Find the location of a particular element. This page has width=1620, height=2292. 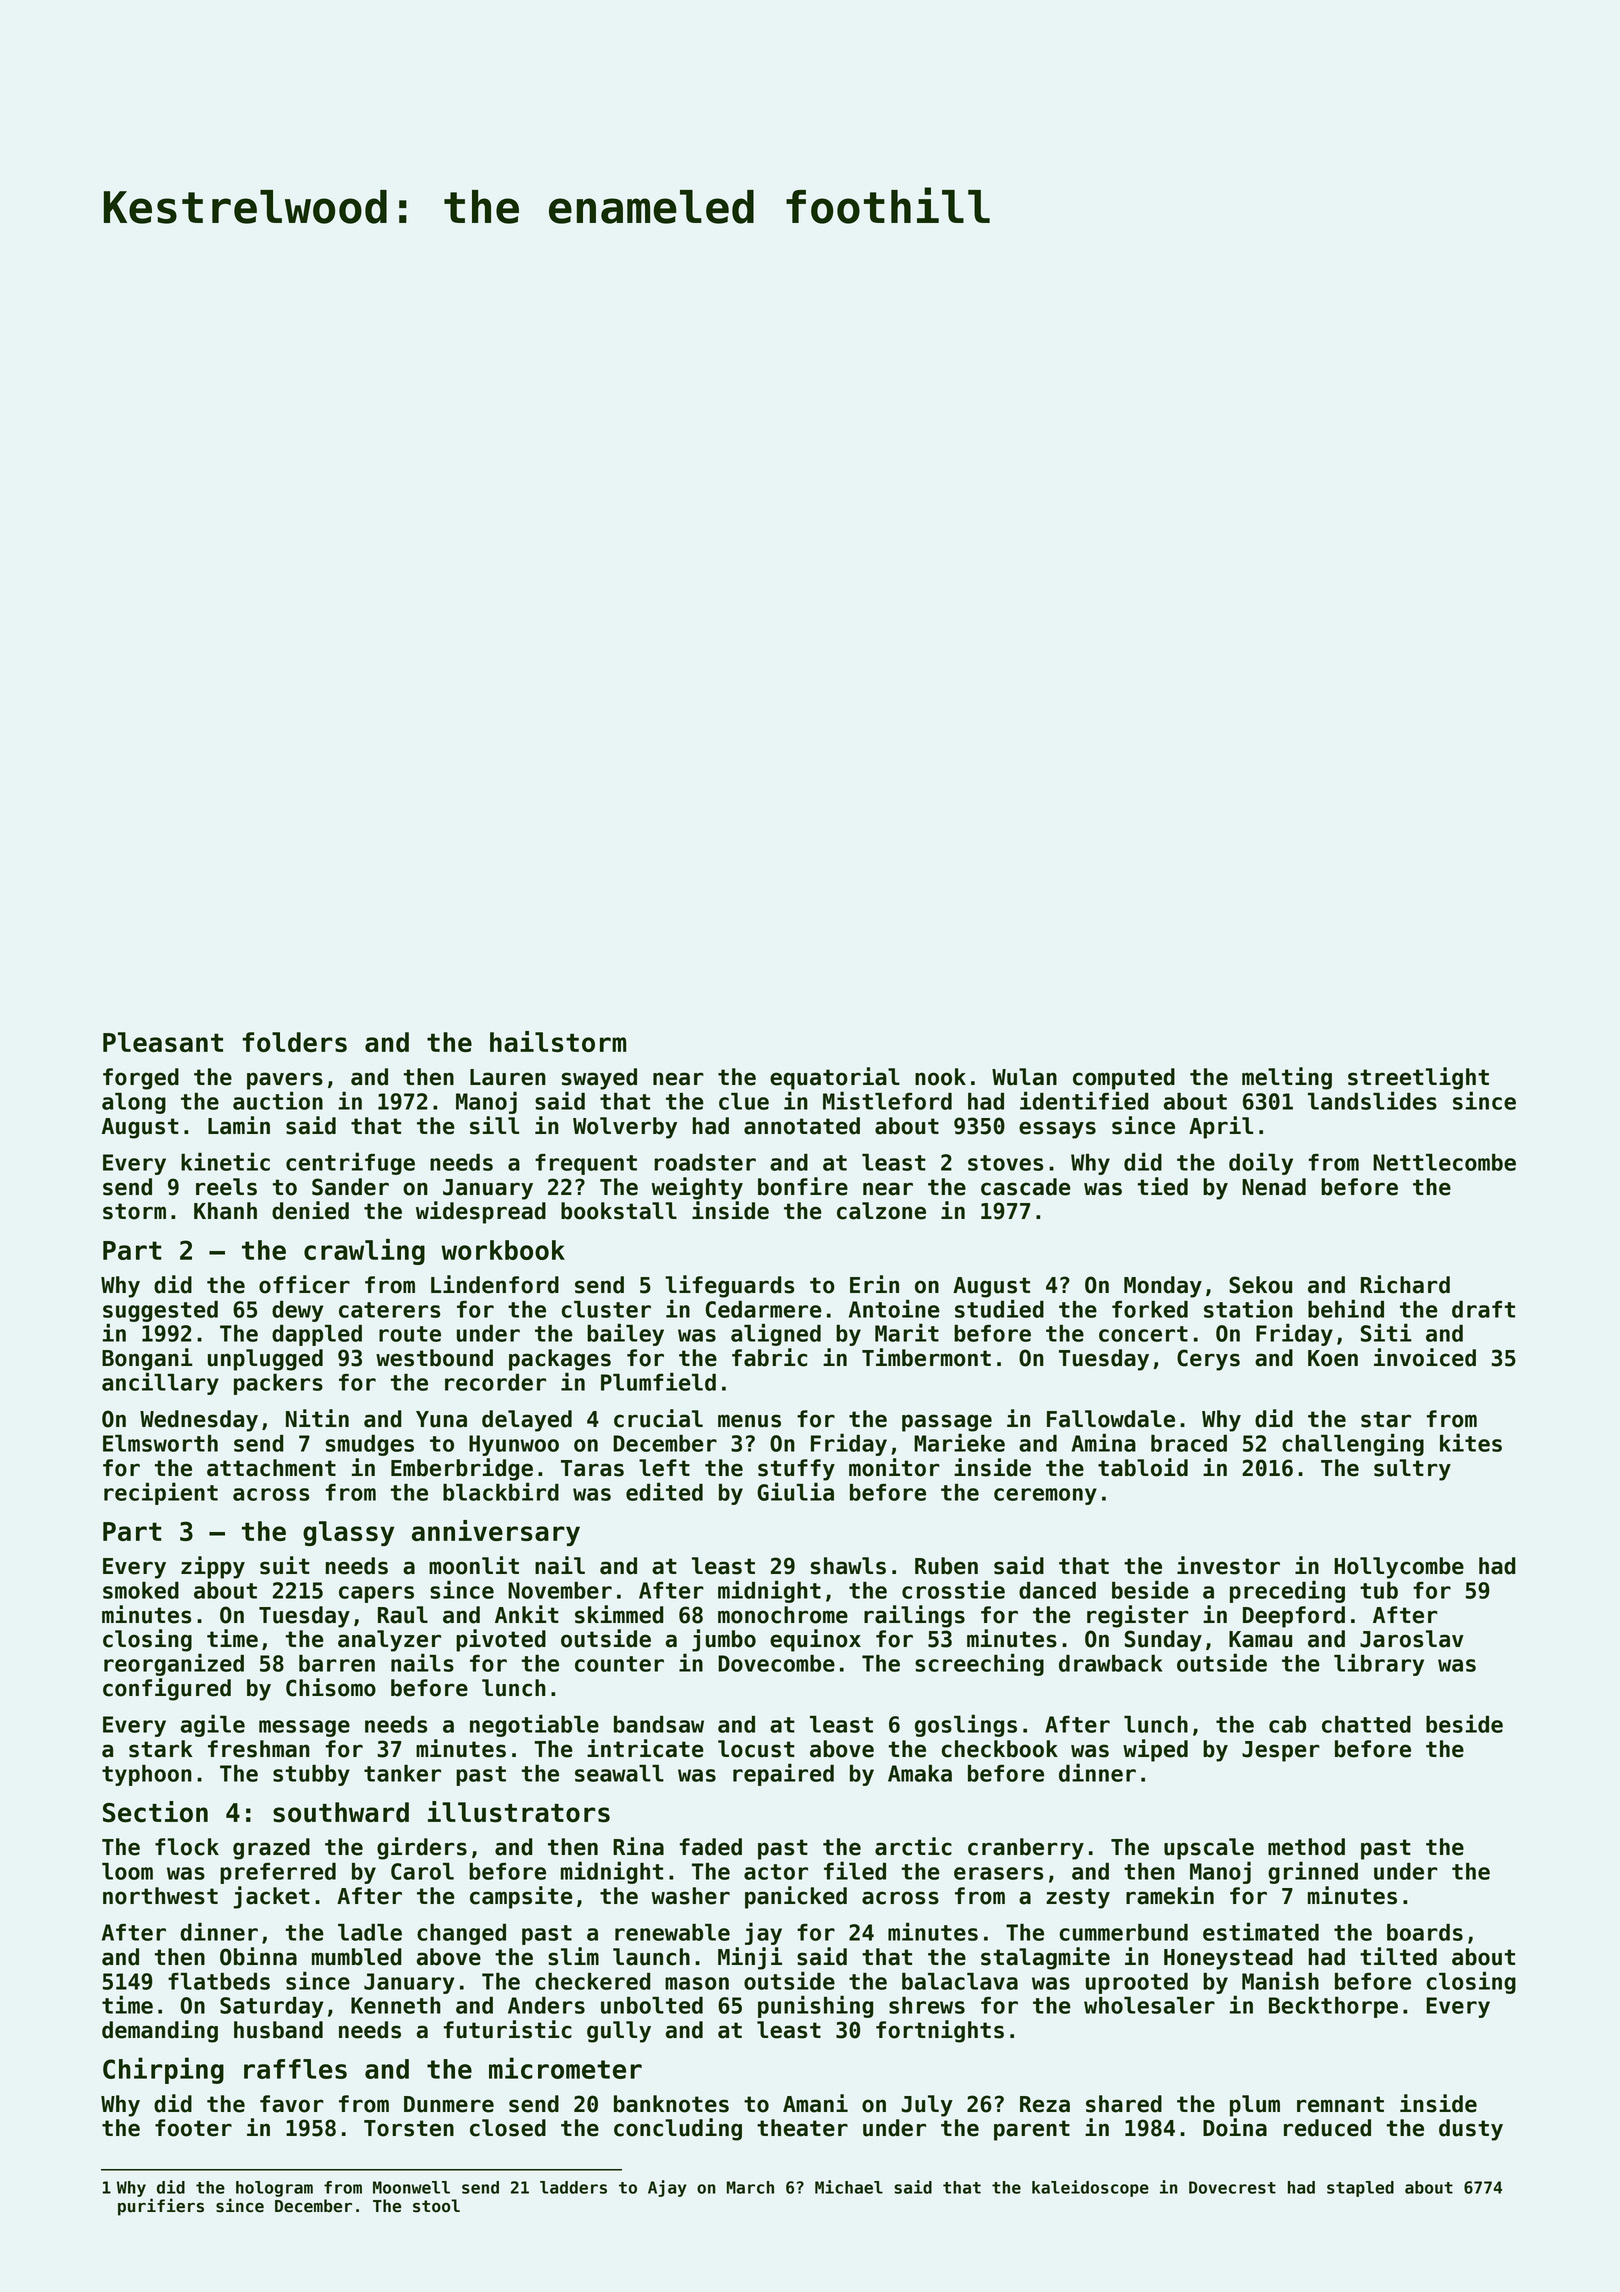

ladders is located at coordinates (573, 2187).
